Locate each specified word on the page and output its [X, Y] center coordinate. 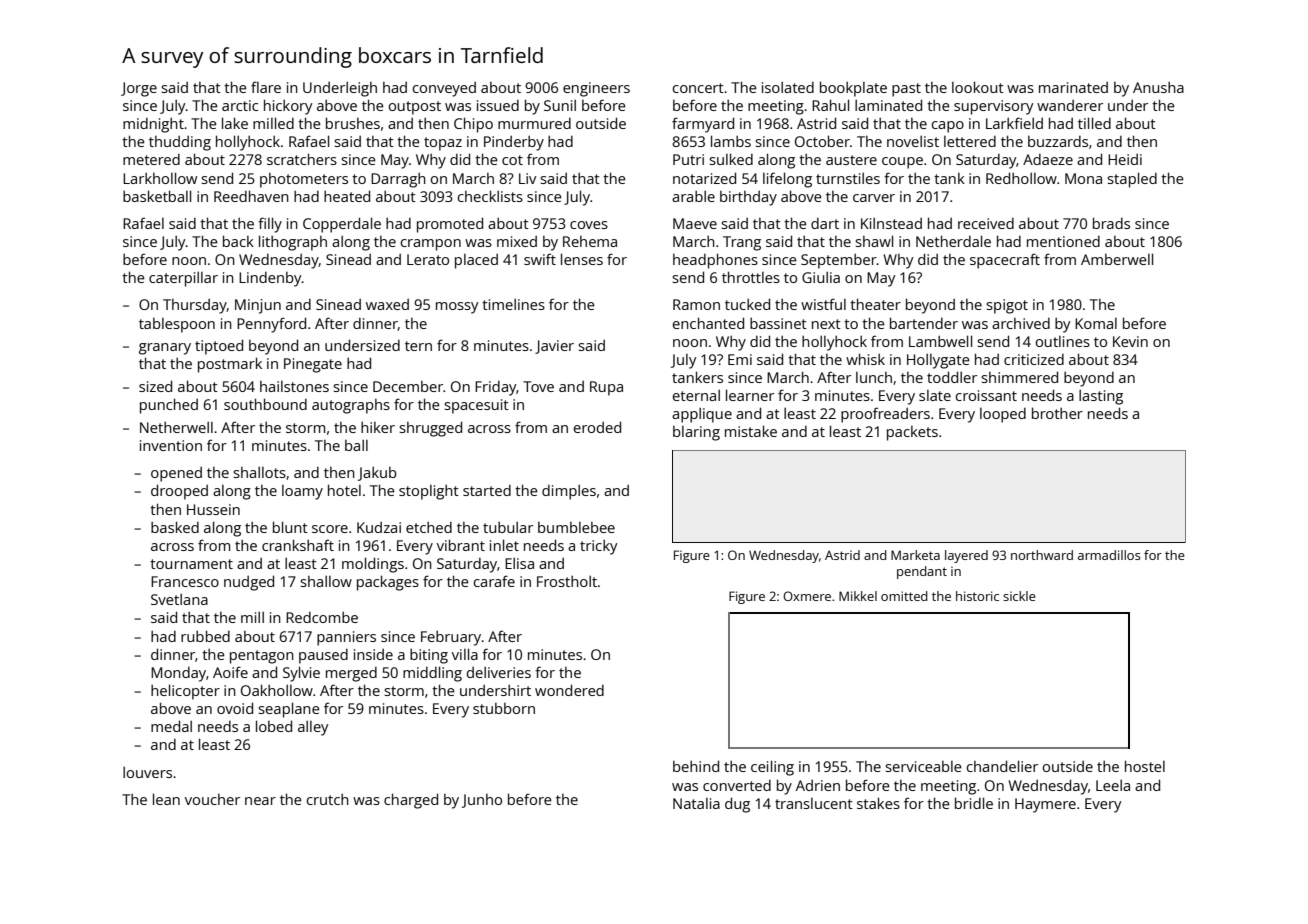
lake [235, 123]
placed [476, 261]
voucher [212, 799]
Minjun [258, 306]
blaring [696, 433]
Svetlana [179, 599]
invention [171, 445]
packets [912, 433]
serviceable [923, 766]
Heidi [1125, 159]
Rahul [830, 105]
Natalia [696, 803]
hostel [1145, 766]
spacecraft [1005, 261]
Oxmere [807, 596]
